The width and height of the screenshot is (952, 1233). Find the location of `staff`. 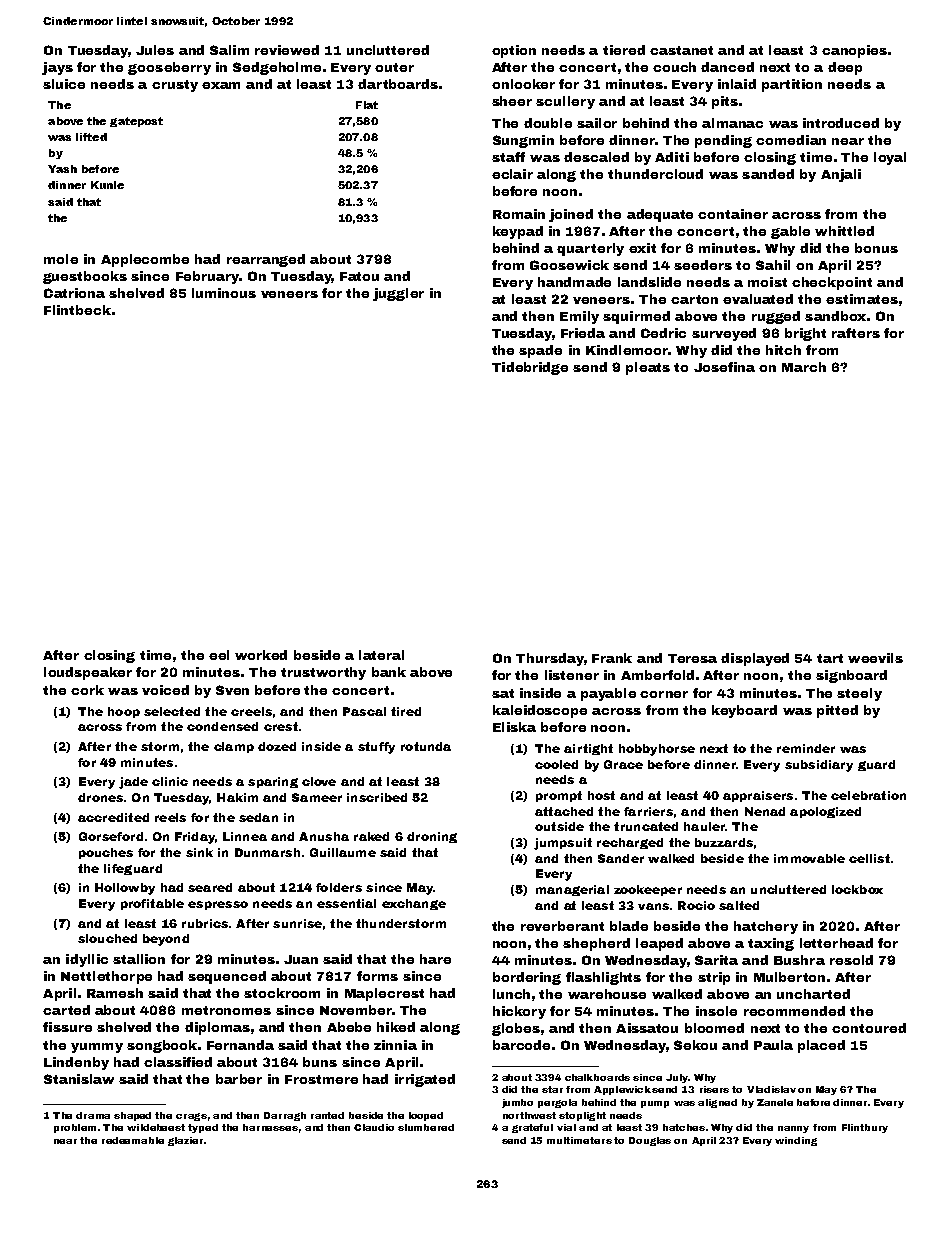

staff is located at coordinates (508, 157).
